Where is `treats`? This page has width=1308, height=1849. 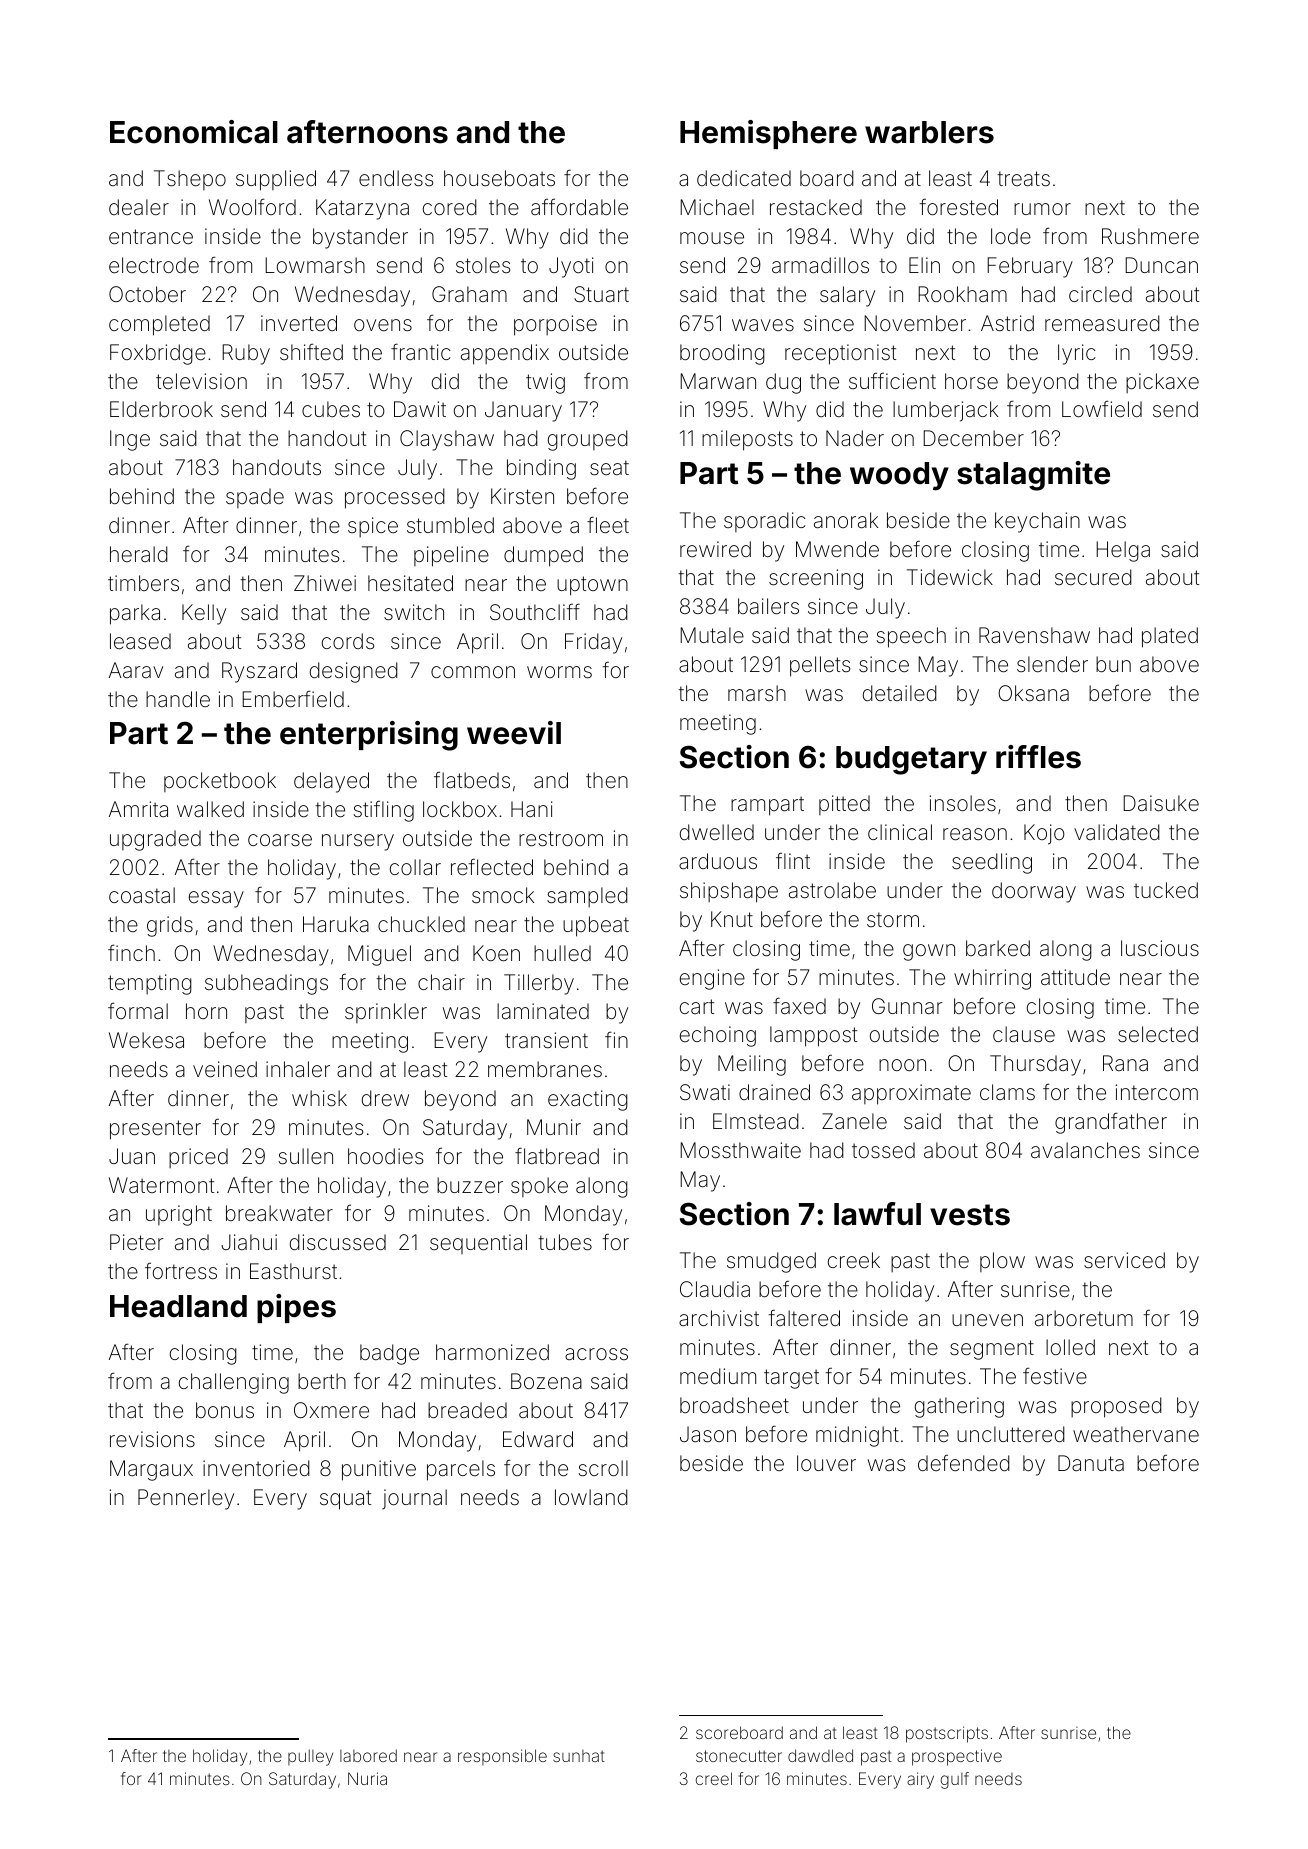 treats is located at coordinates (1024, 178).
